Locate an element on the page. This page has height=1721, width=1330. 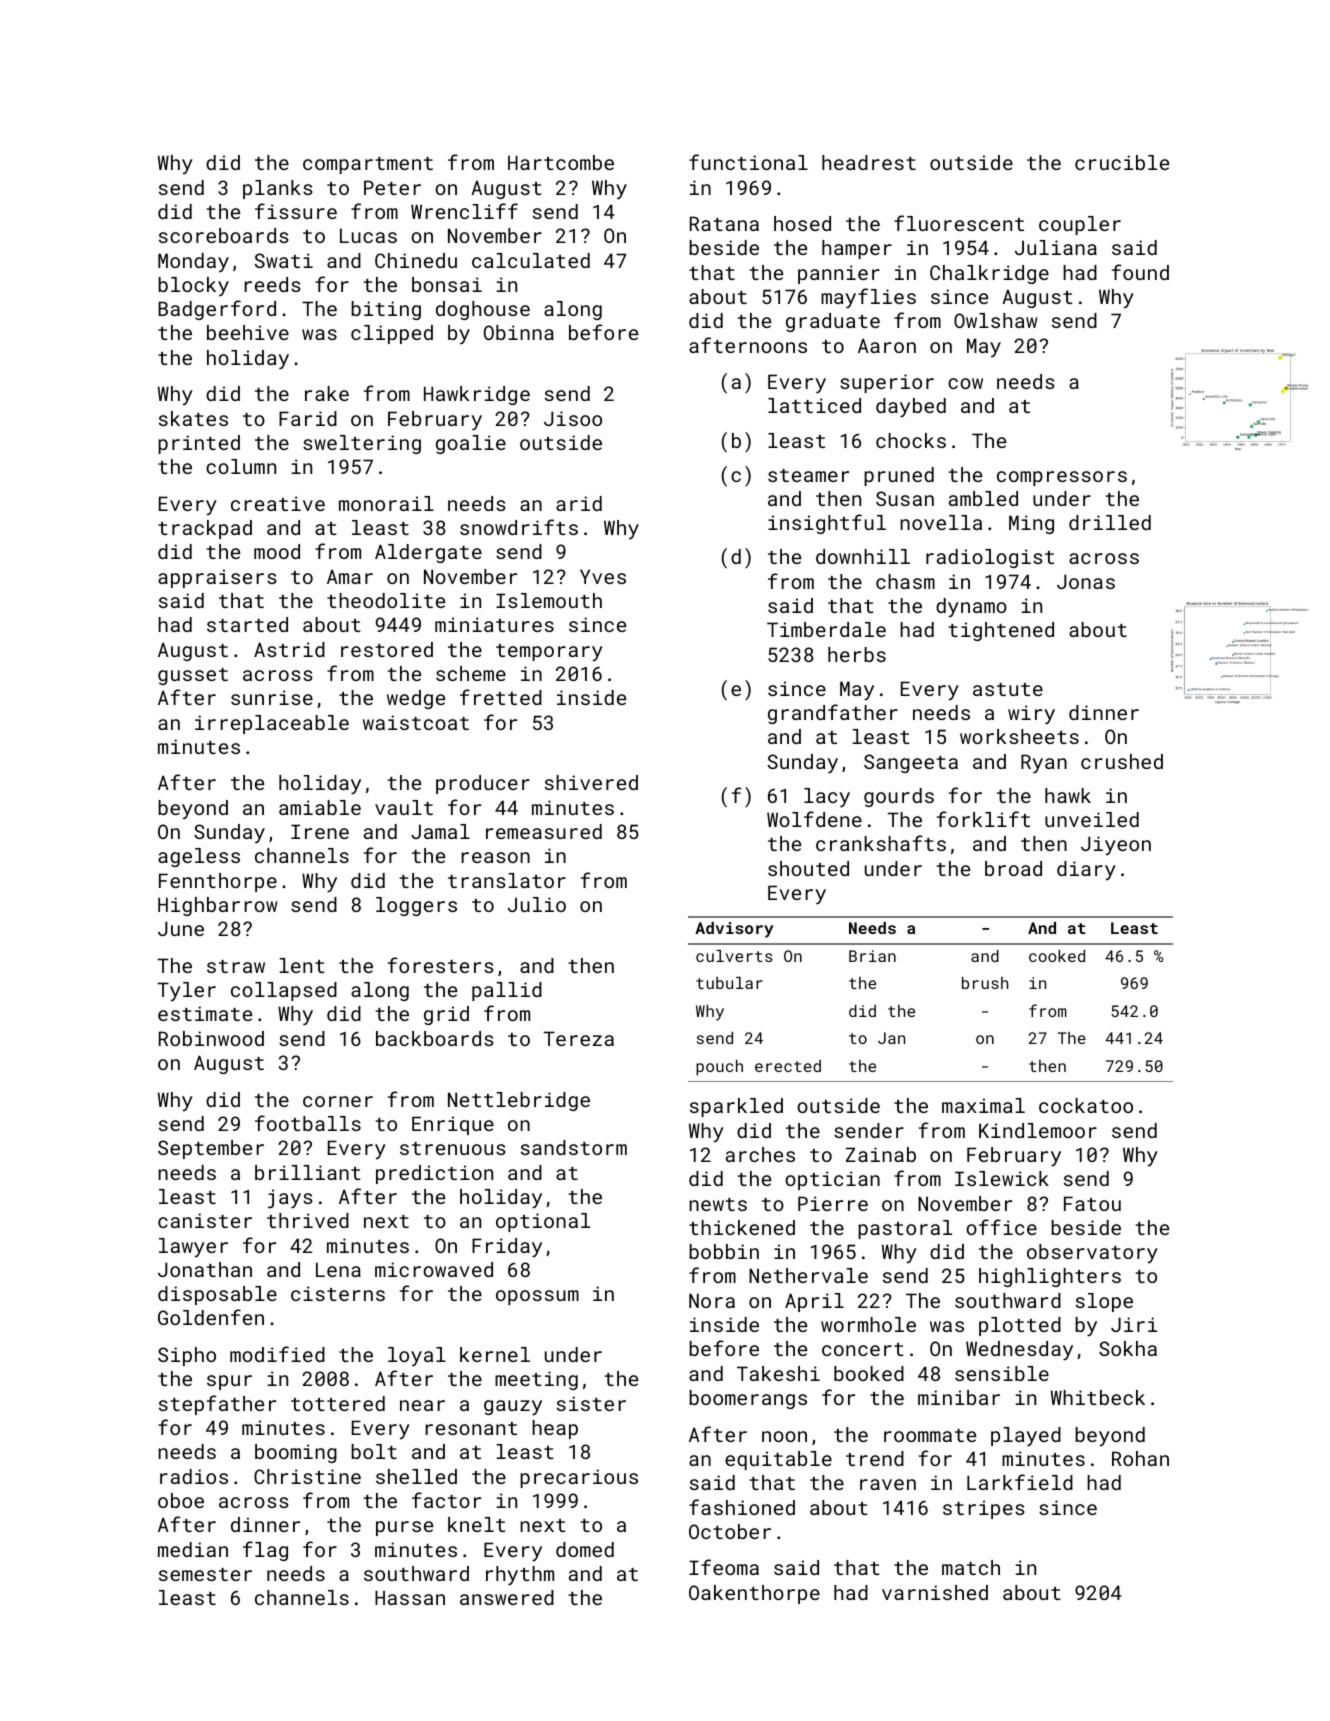
Advisory is located at coordinates (734, 930).
